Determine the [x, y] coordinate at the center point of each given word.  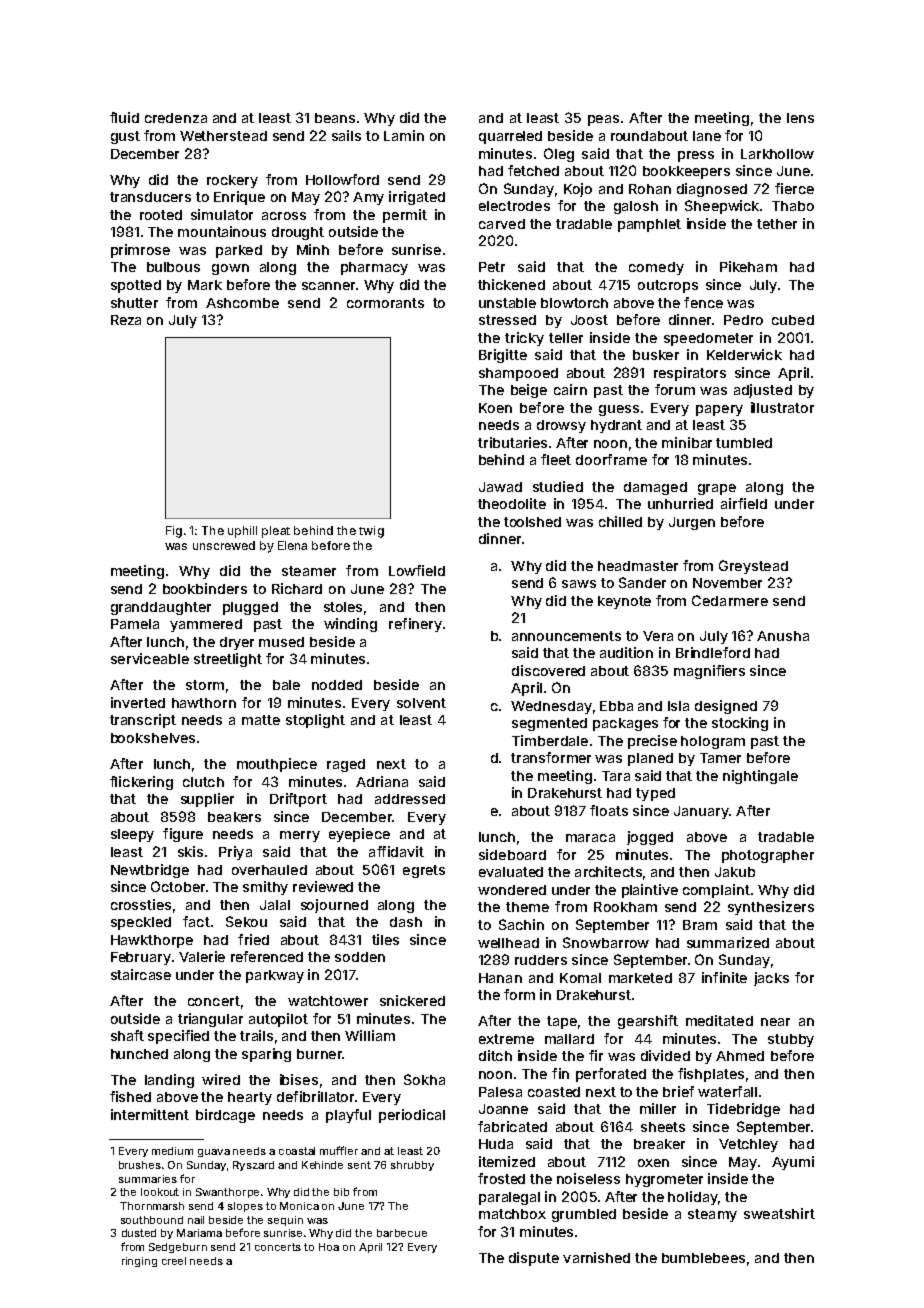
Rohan [650, 189]
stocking [740, 724]
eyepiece [359, 835]
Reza [126, 320]
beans [335, 118]
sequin [285, 1221]
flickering [141, 783]
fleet [556, 459]
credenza [176, 118]
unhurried [680, 503]
